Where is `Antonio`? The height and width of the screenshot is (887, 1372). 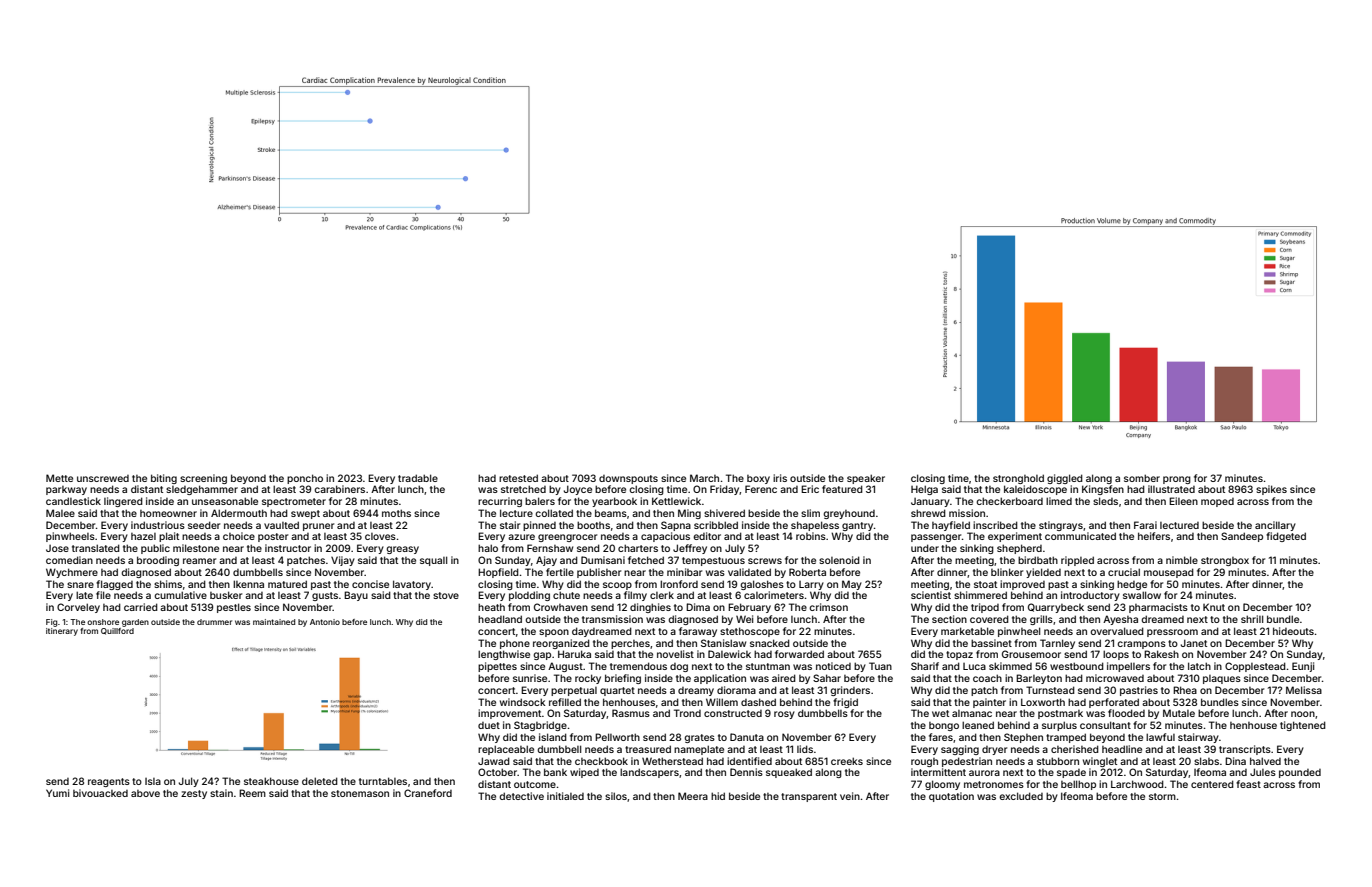 Antonio is located at coordinates (325, 622).
